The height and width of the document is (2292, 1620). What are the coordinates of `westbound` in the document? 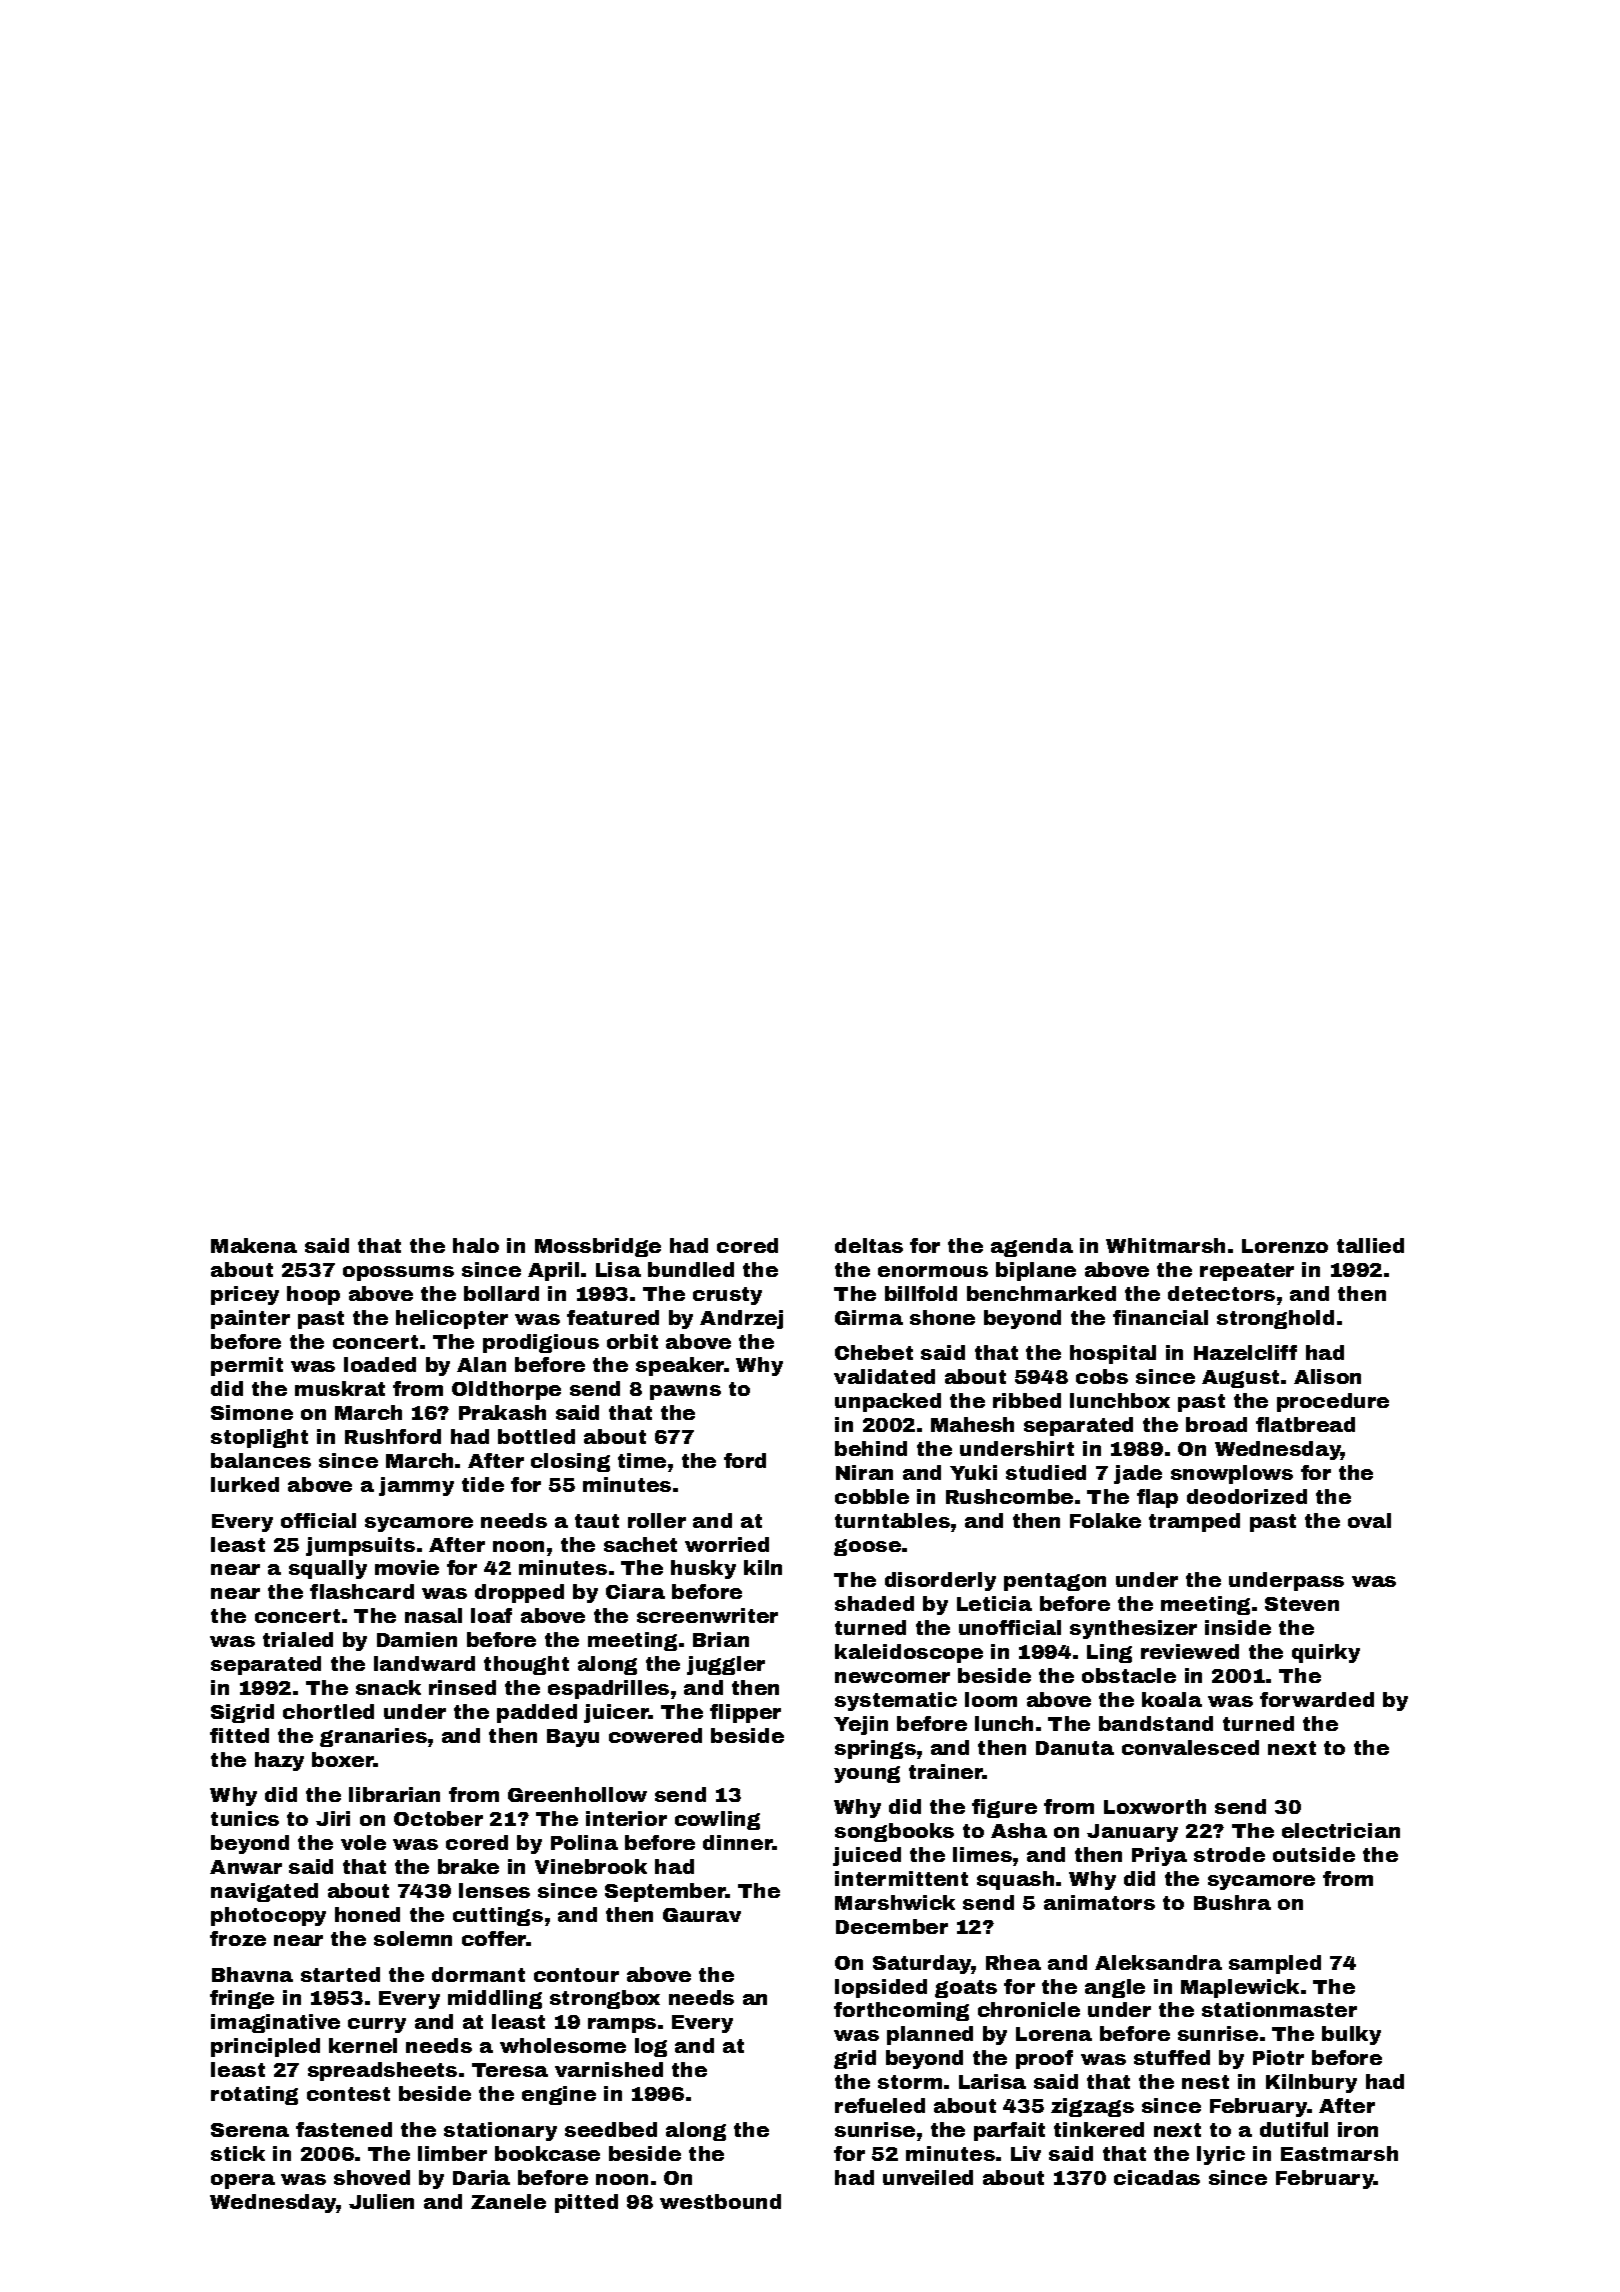 It's located at (720, 2201).
